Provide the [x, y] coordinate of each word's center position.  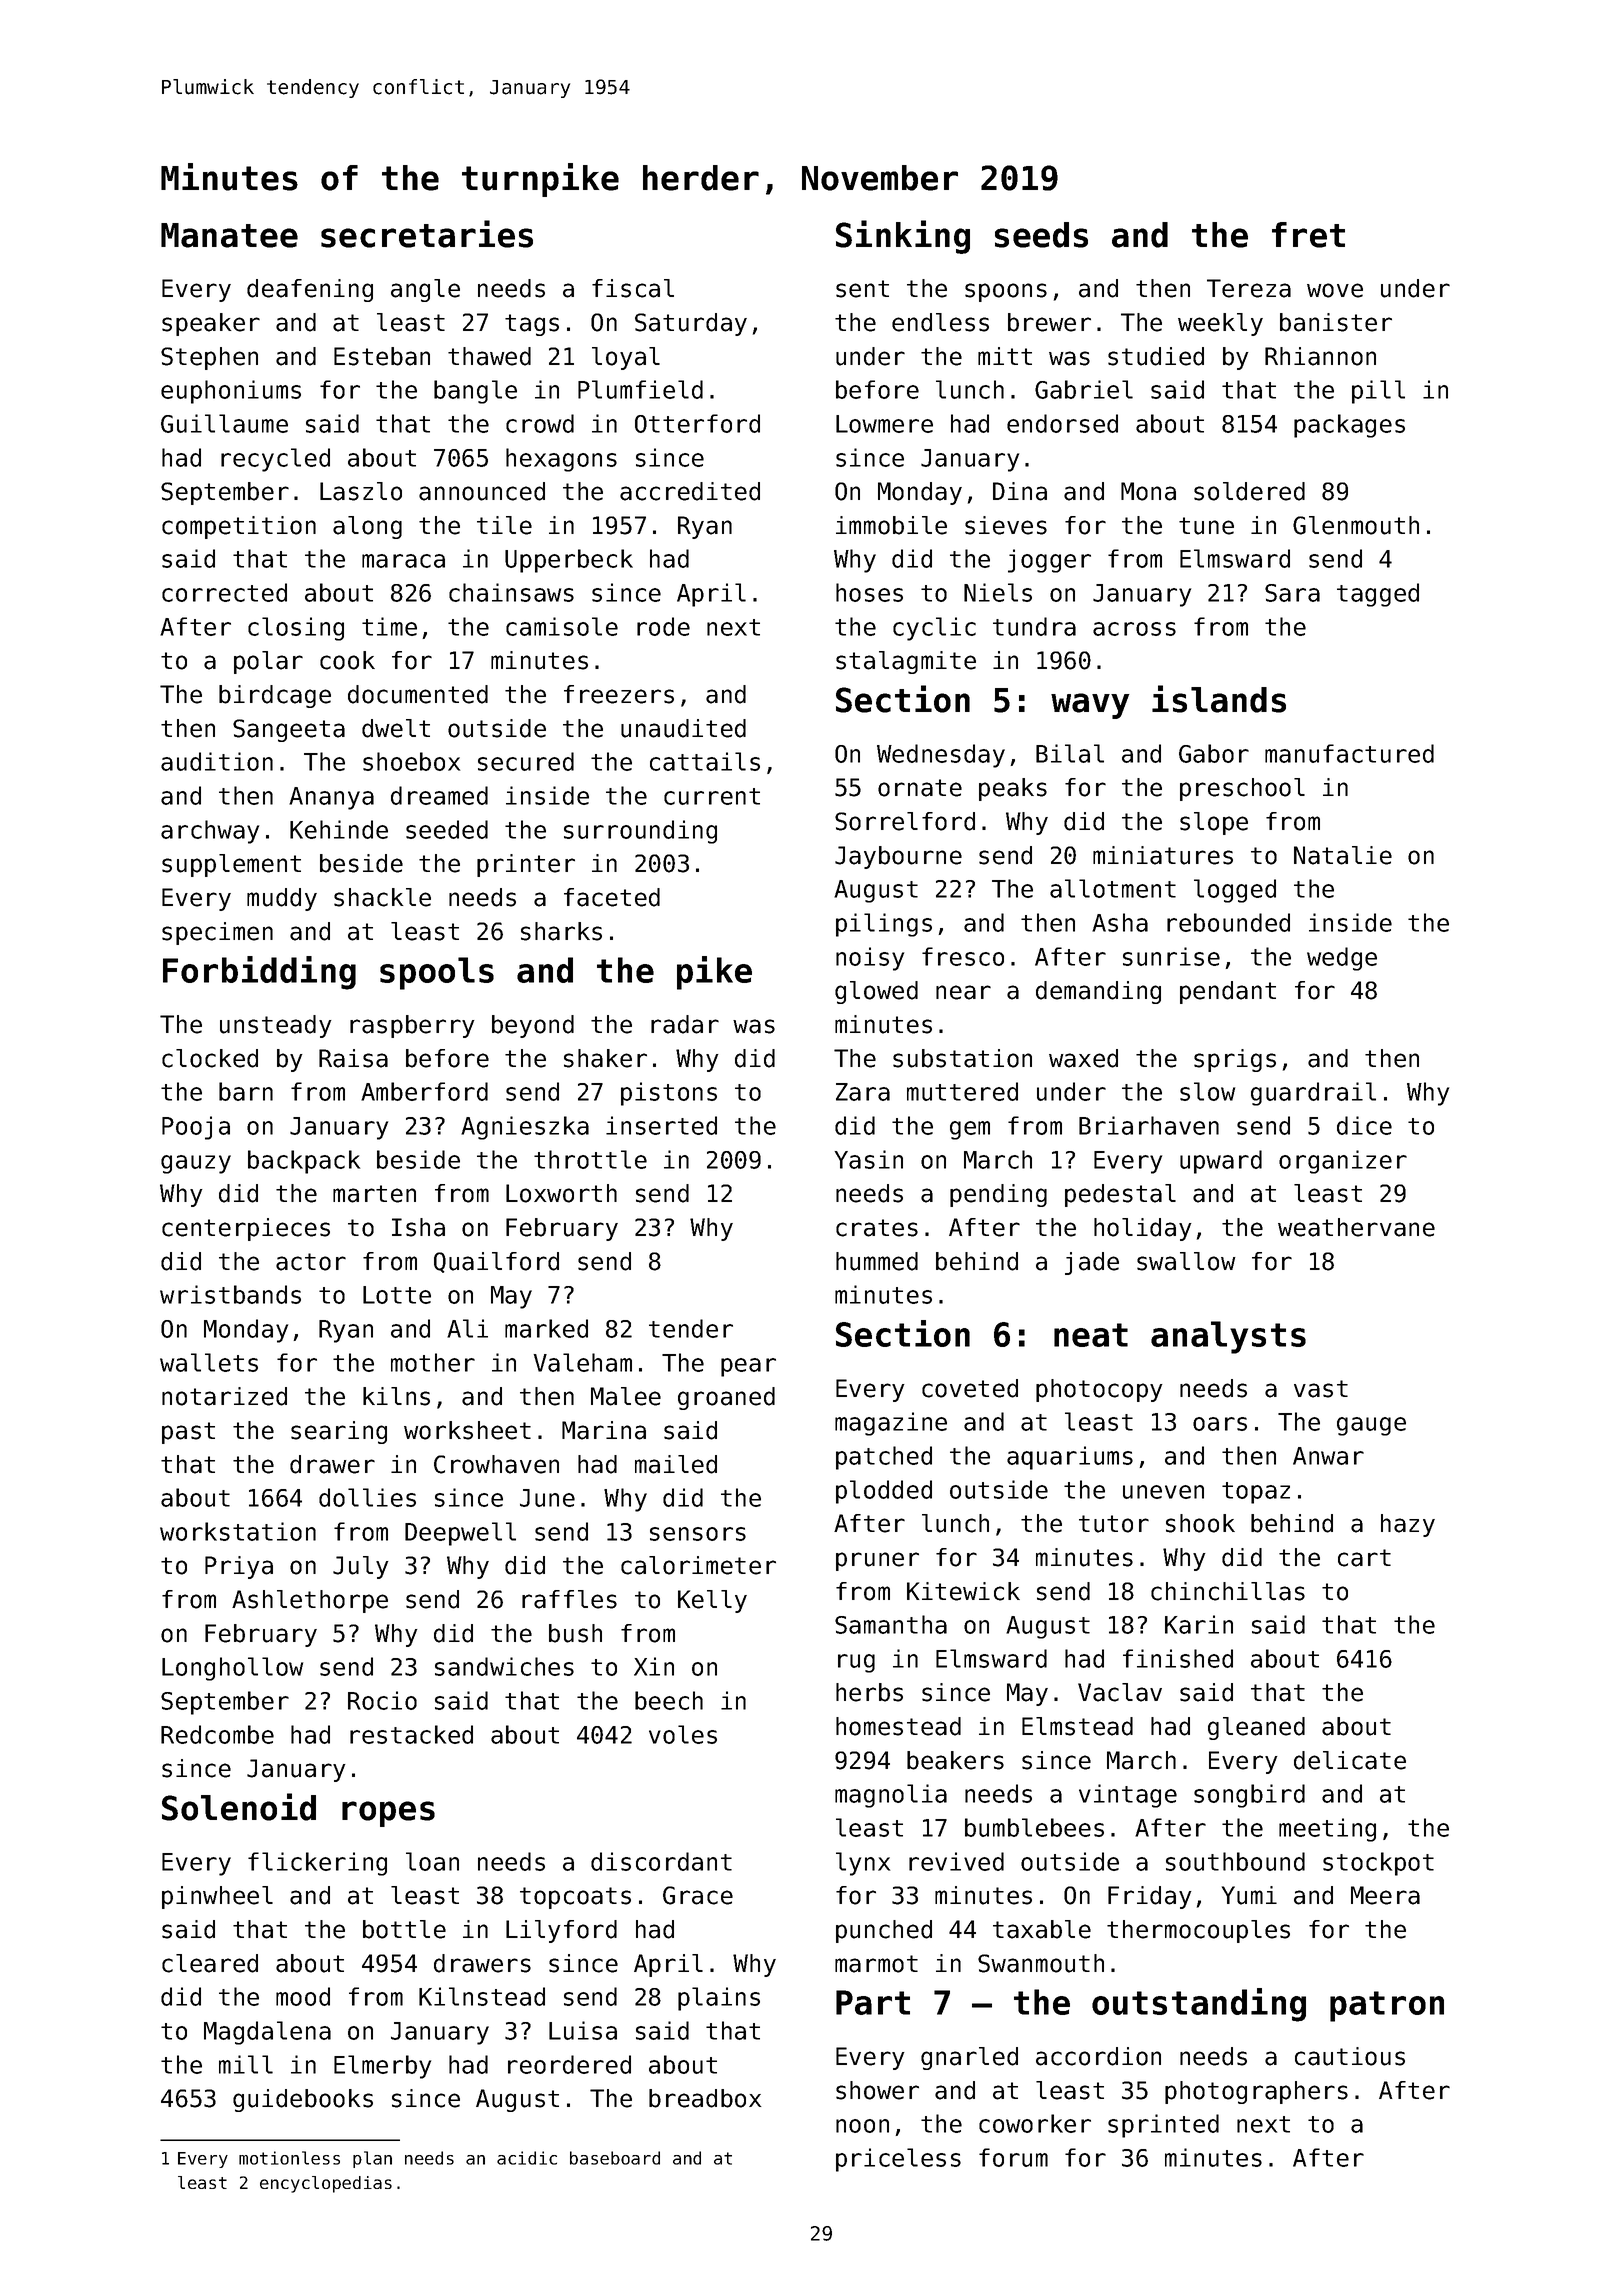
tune [1206, 526]
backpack [304, 1162]
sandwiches [504, 1666]
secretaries [427, 234]
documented [418, 694]
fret [1308, 235]
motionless [289, 2158]
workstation [238, 1531]
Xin [654, 1666]
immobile [891, 525]
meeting [1327, 1830]
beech [669, 1700]
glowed [876, 992]
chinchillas [1228, 1591]
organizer [1343, 1162]
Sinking [903, 237]
